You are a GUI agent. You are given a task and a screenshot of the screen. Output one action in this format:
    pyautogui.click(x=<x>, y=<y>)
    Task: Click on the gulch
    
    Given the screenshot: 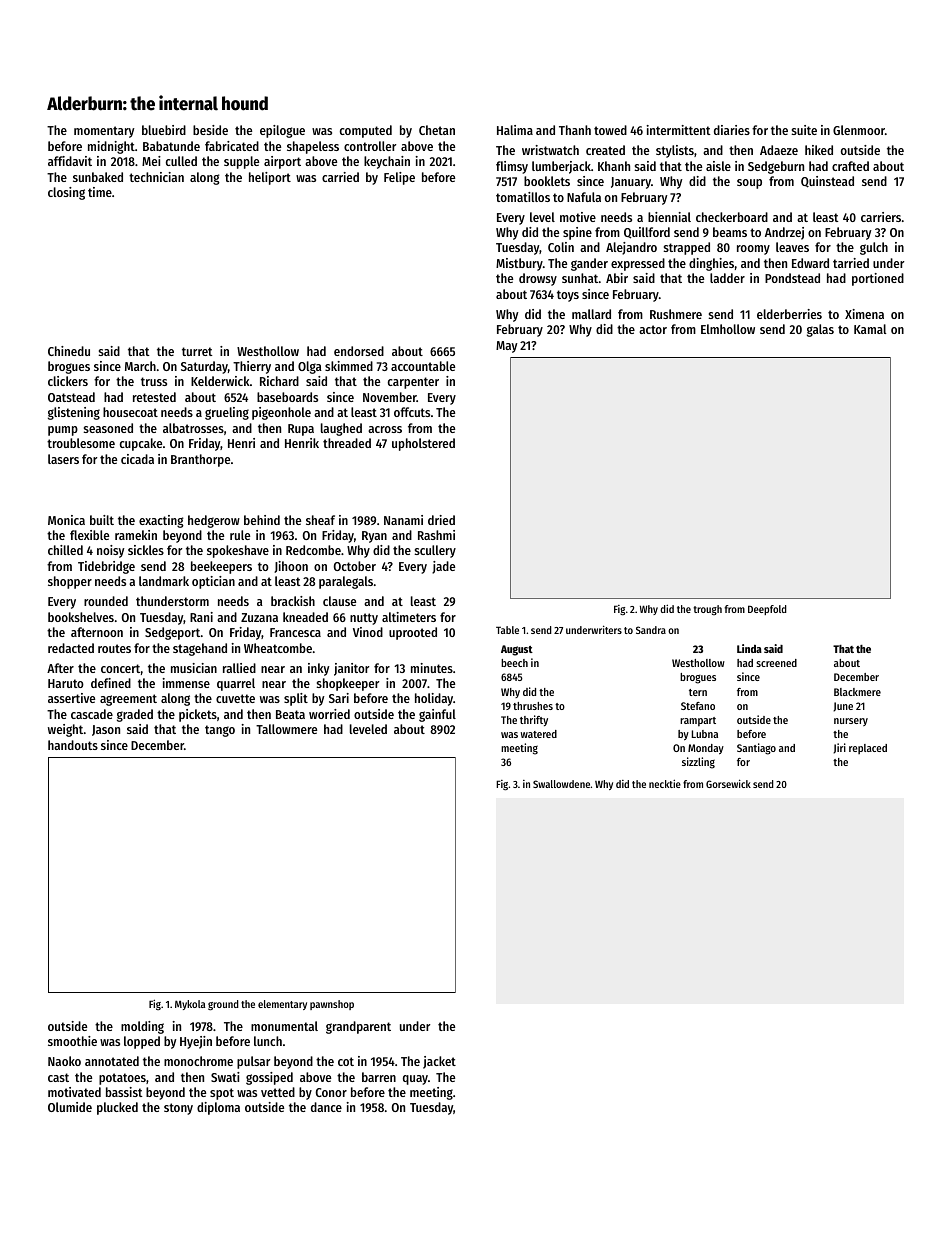 What is the action you would take?
    pyautogui.click(x=874, y=248)
